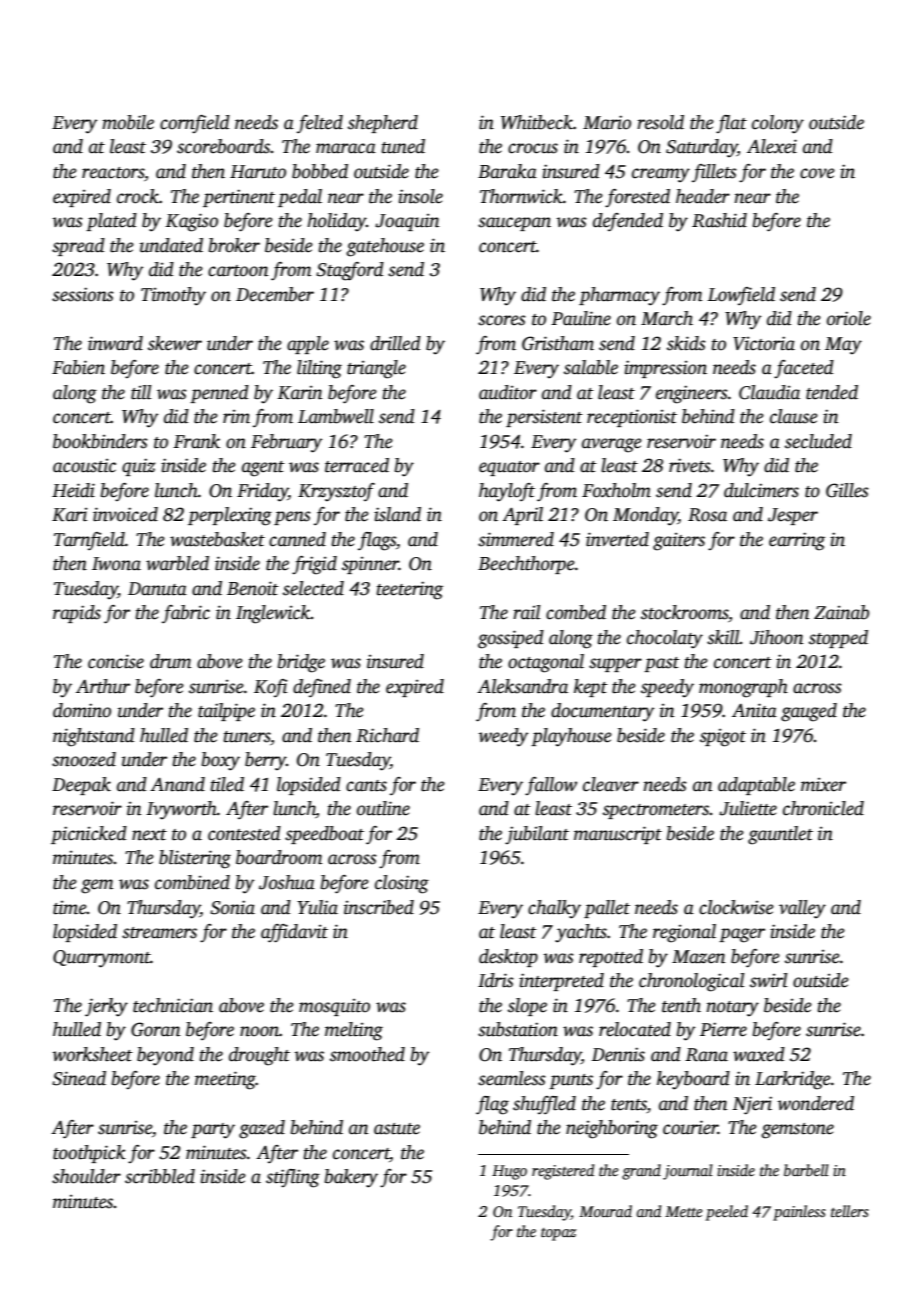 The width and height of the page is (924, 1314). Describe the element at coordinates (113, 173) in the page. I see `reactors` at that location.
